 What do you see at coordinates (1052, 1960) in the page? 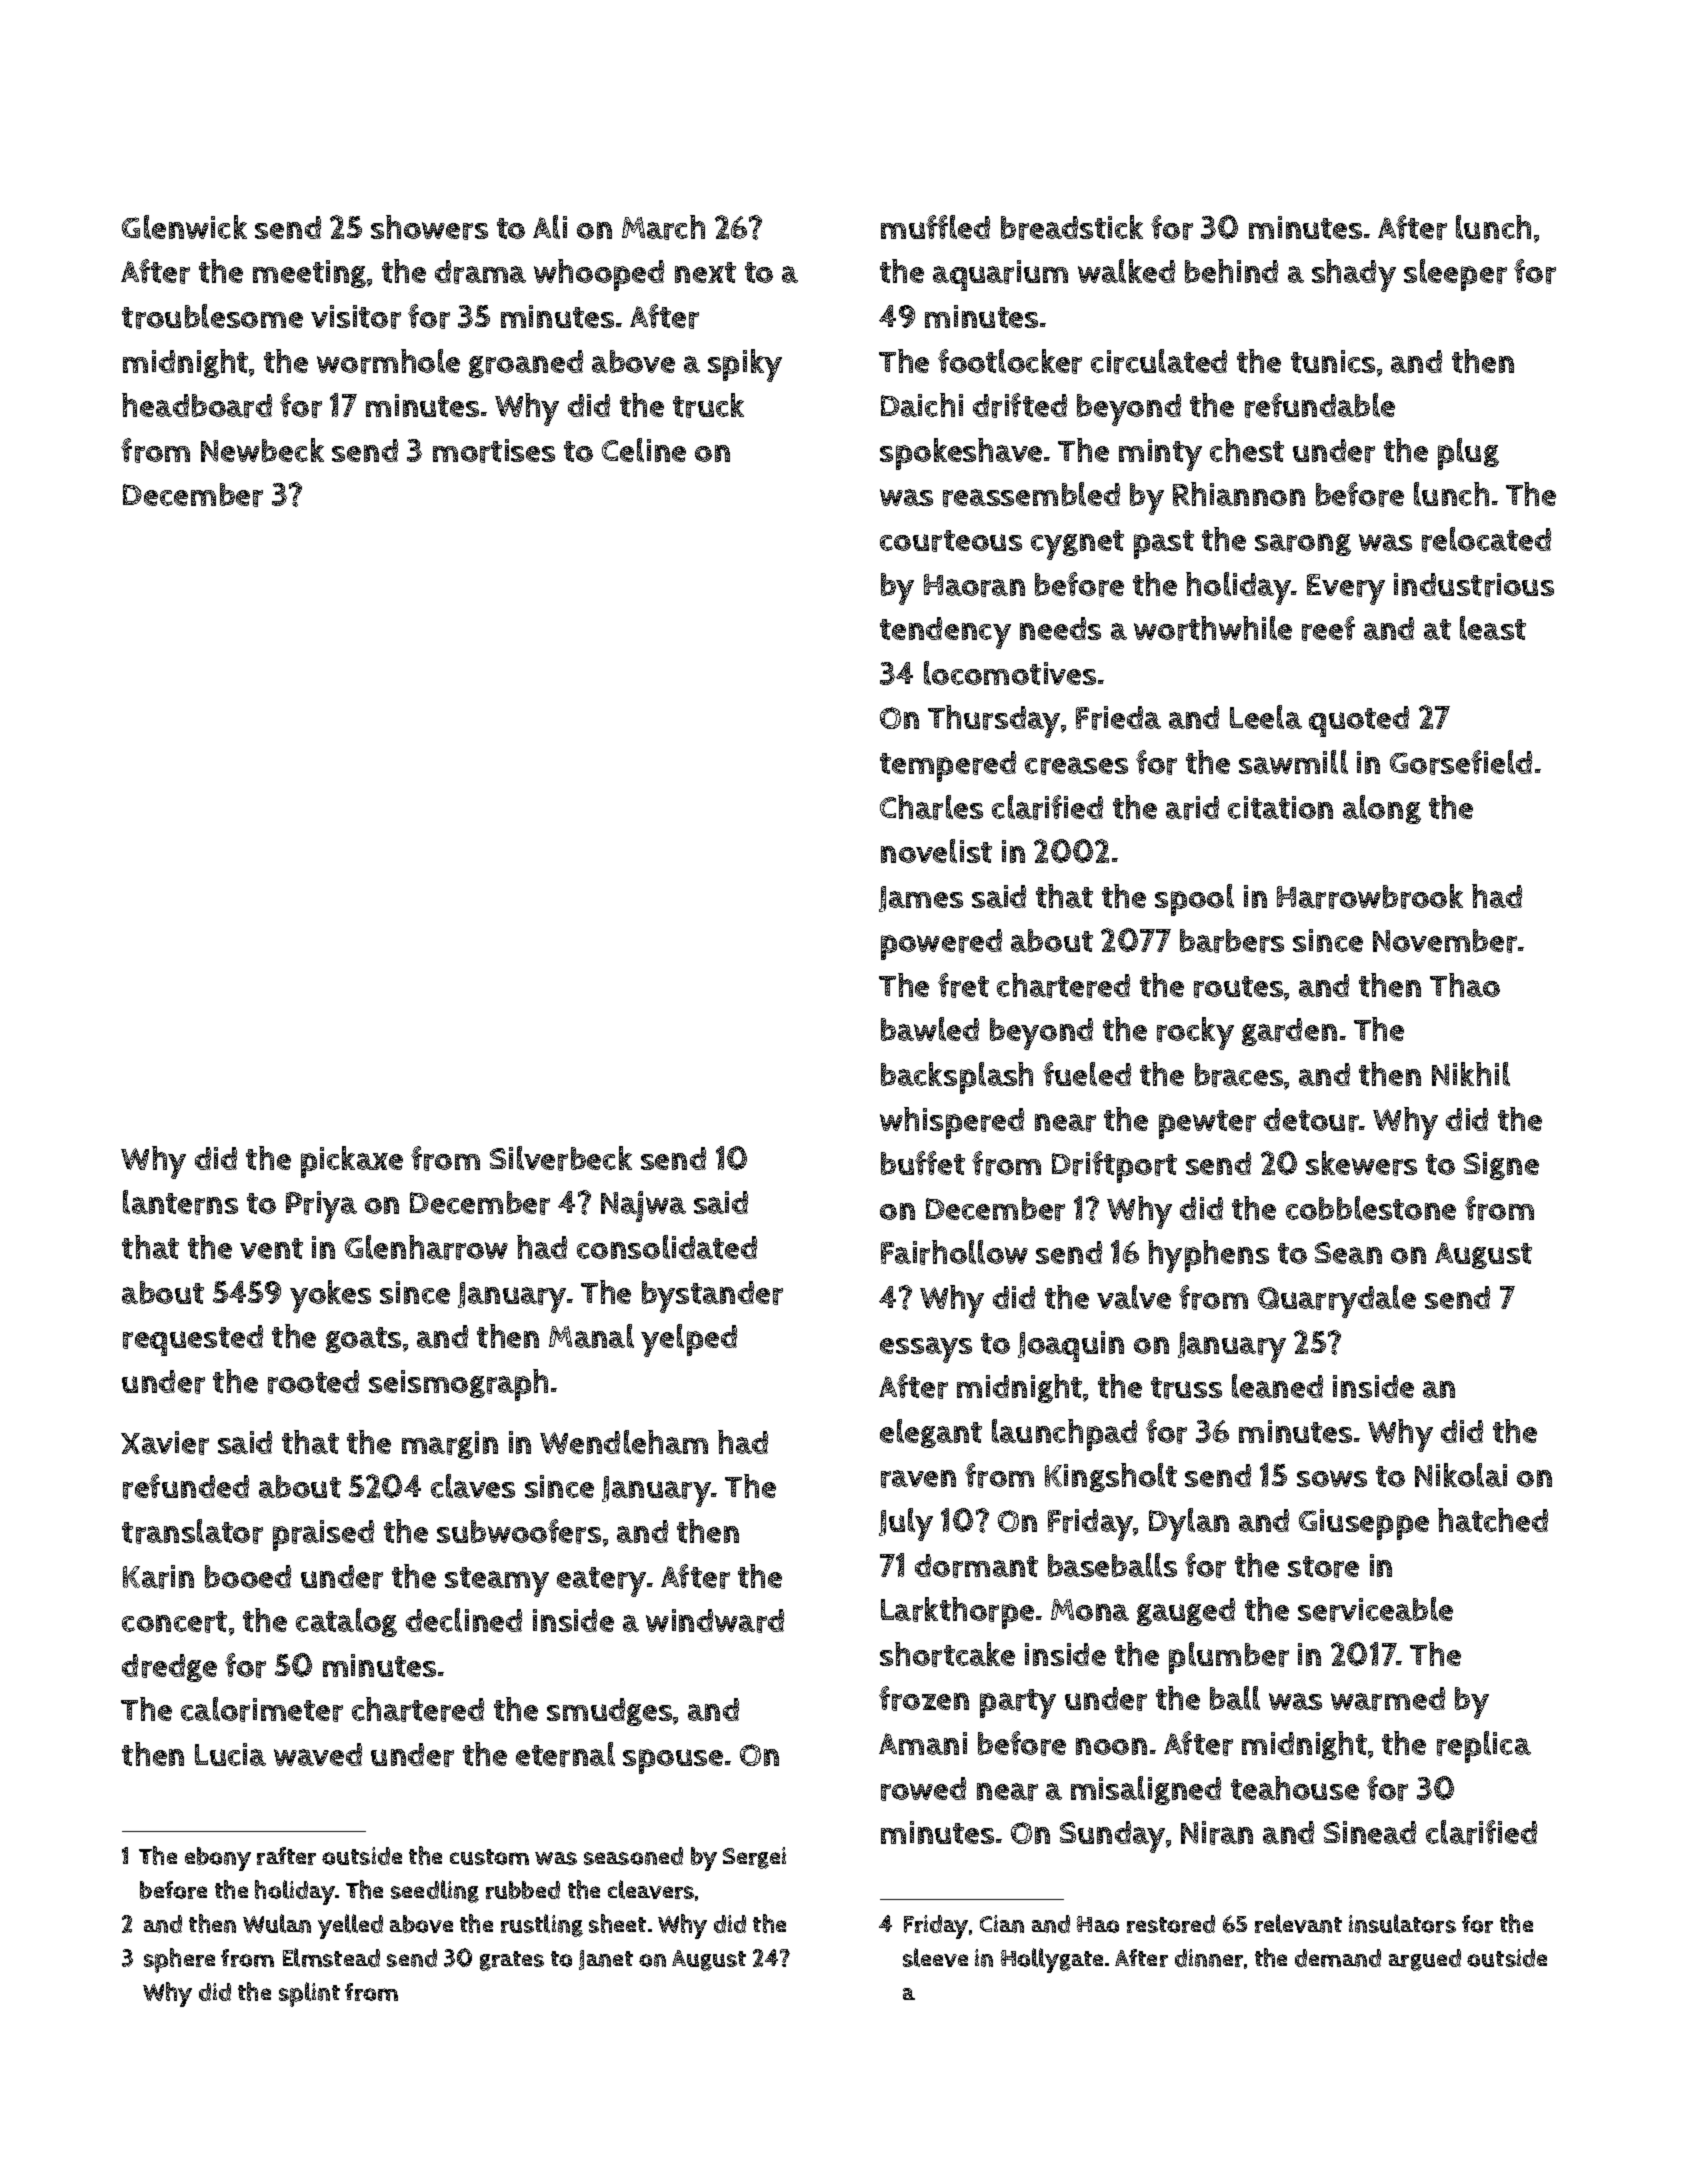
I see `Hollygate` at bounding box center [1052, 1960].
